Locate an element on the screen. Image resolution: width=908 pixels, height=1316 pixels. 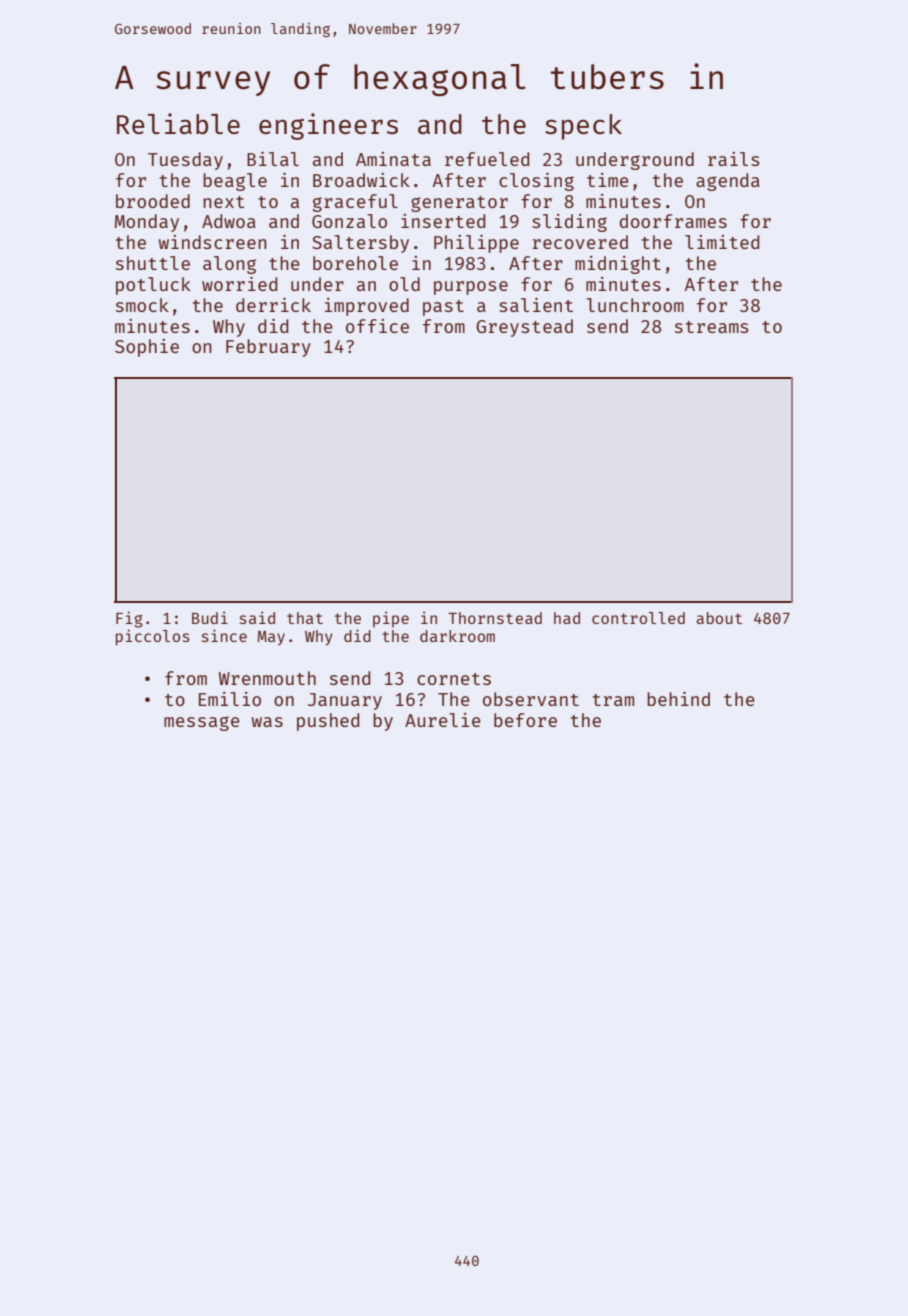
message is located at coordinates (202, 723).
